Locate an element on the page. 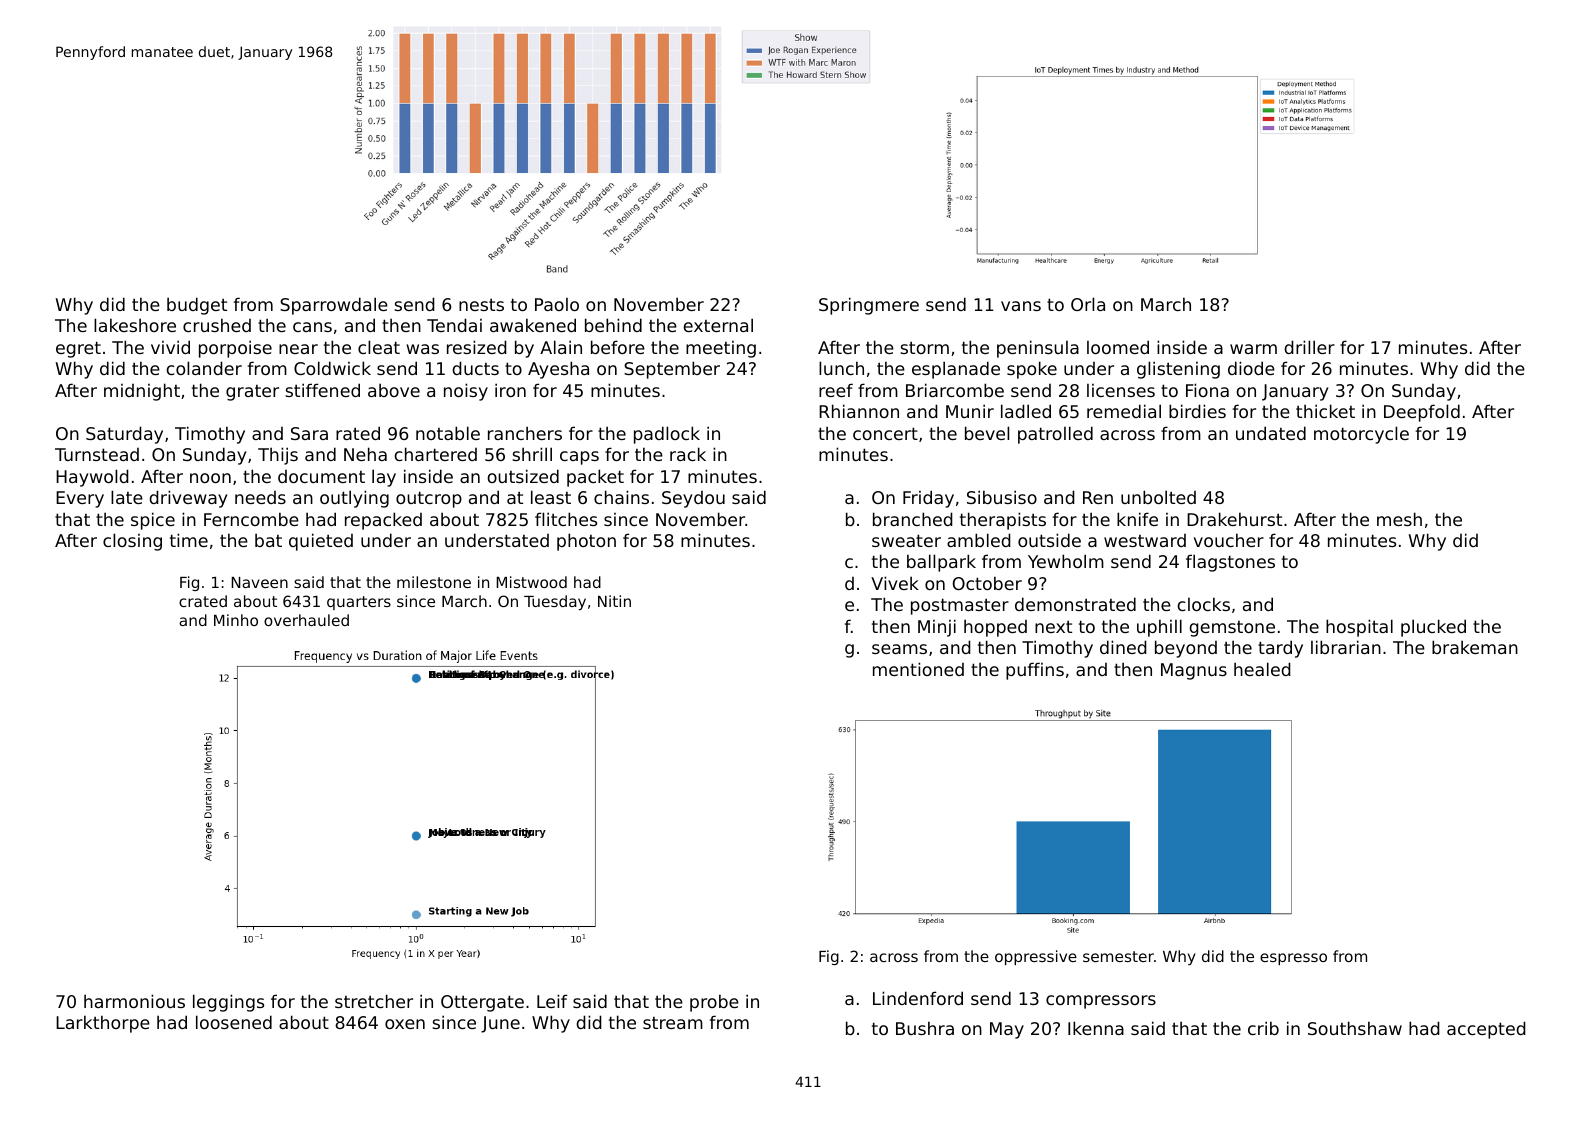 The width and height of the page is (1590, 1124). Magnus is located at coordinates (1194, 671).
